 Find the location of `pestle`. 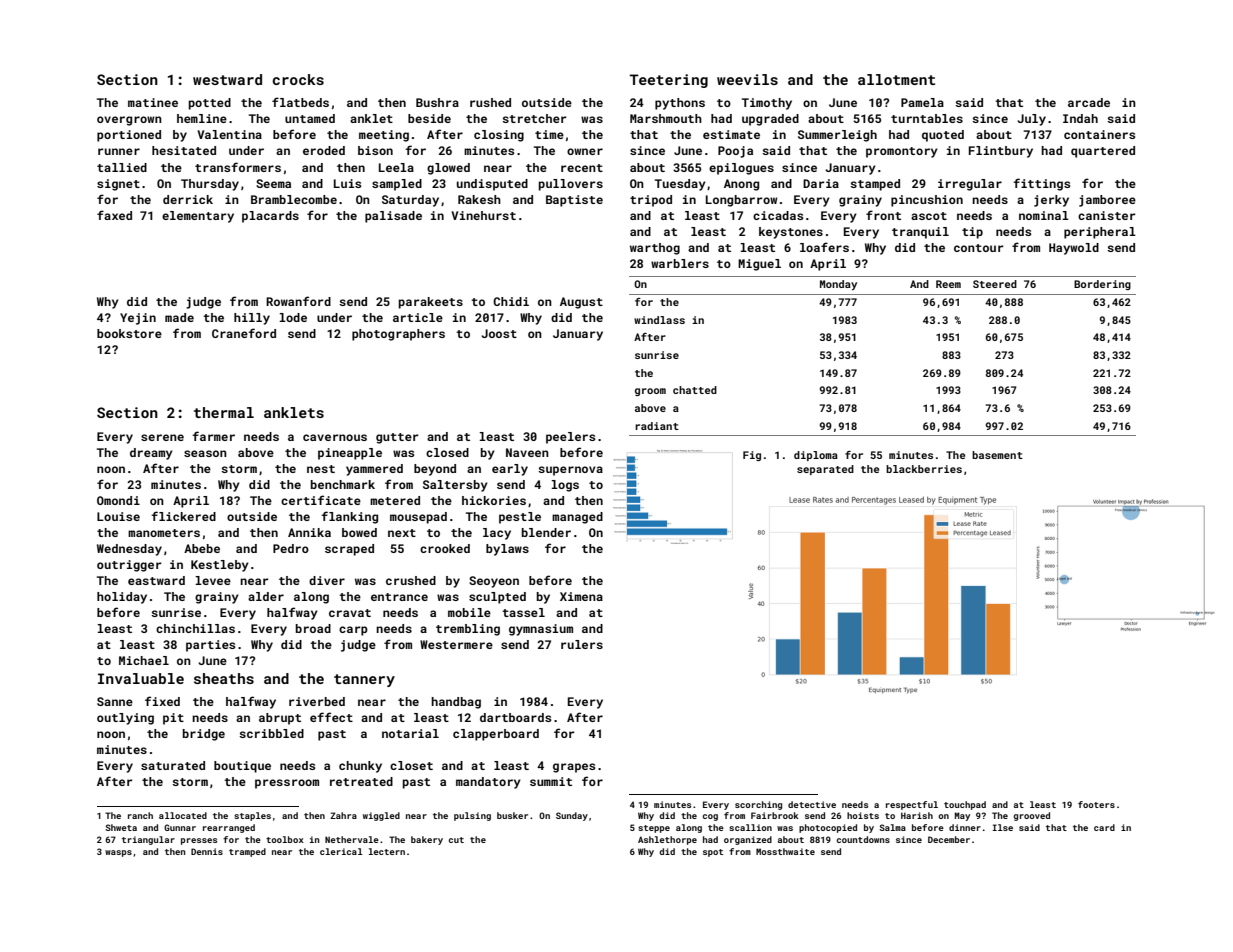

pestle is located at coordinates (520, 518).
